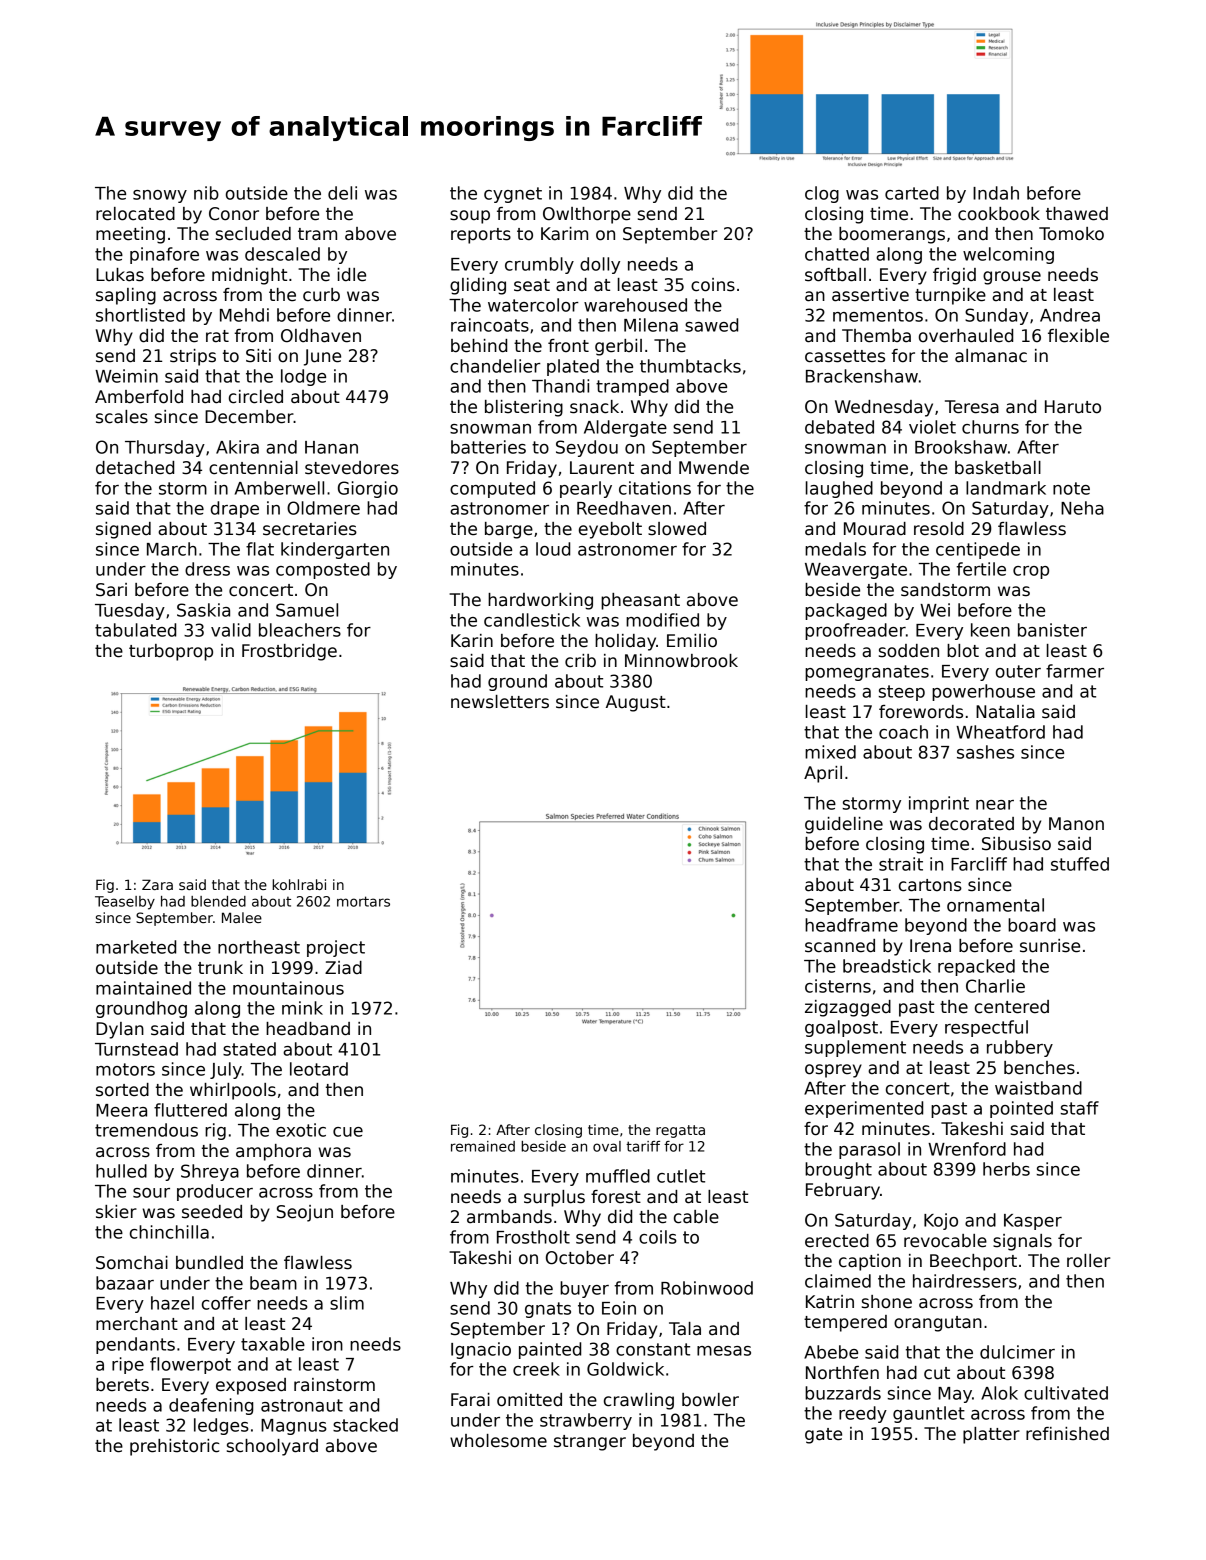  Describe the element at coordinates (500, 702) in the screenshot. I see `newsletters` at that location.
